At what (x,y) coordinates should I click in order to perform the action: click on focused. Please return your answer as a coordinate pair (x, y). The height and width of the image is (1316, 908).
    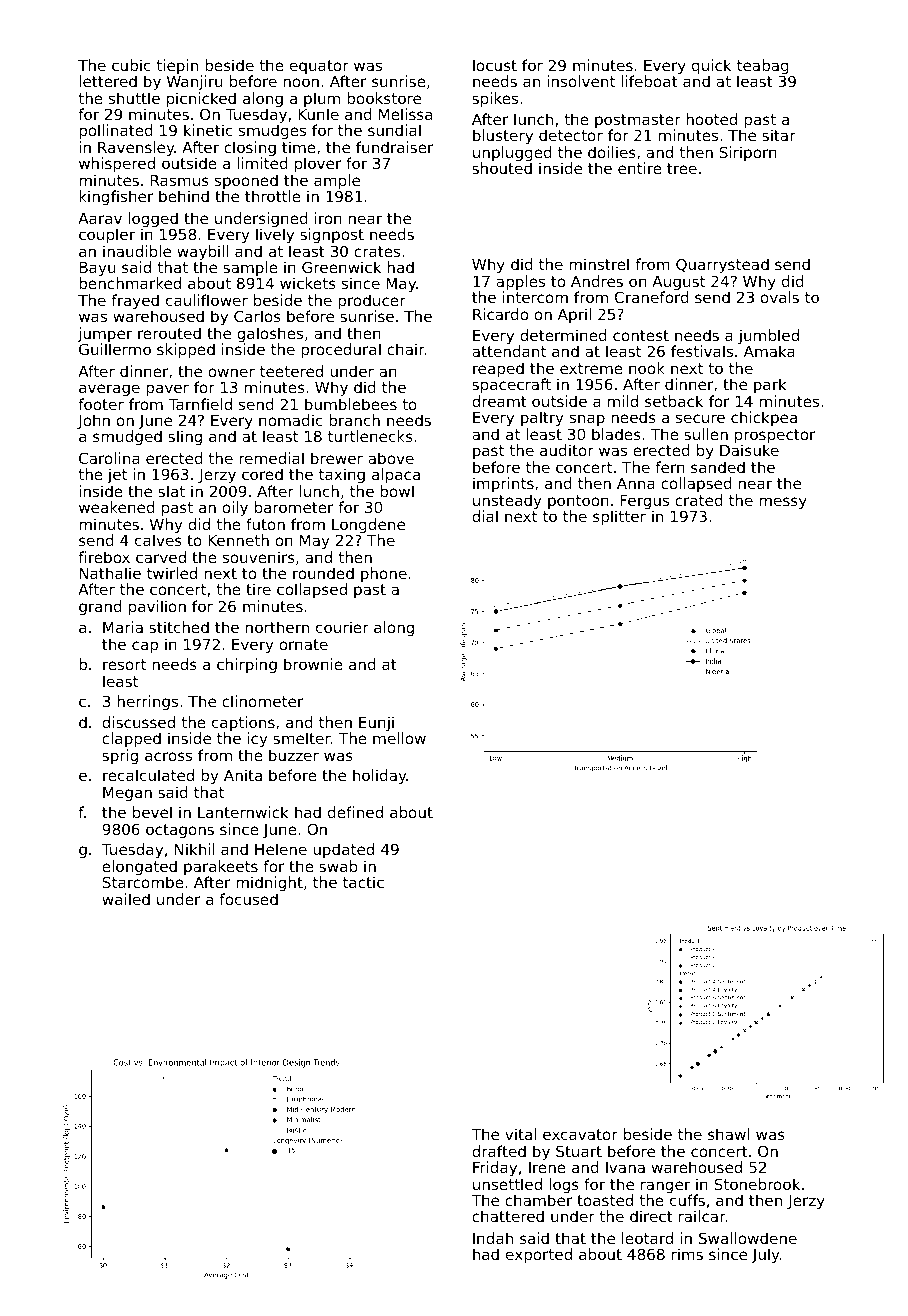
    Looking at the image, I should click on (248, 899).
